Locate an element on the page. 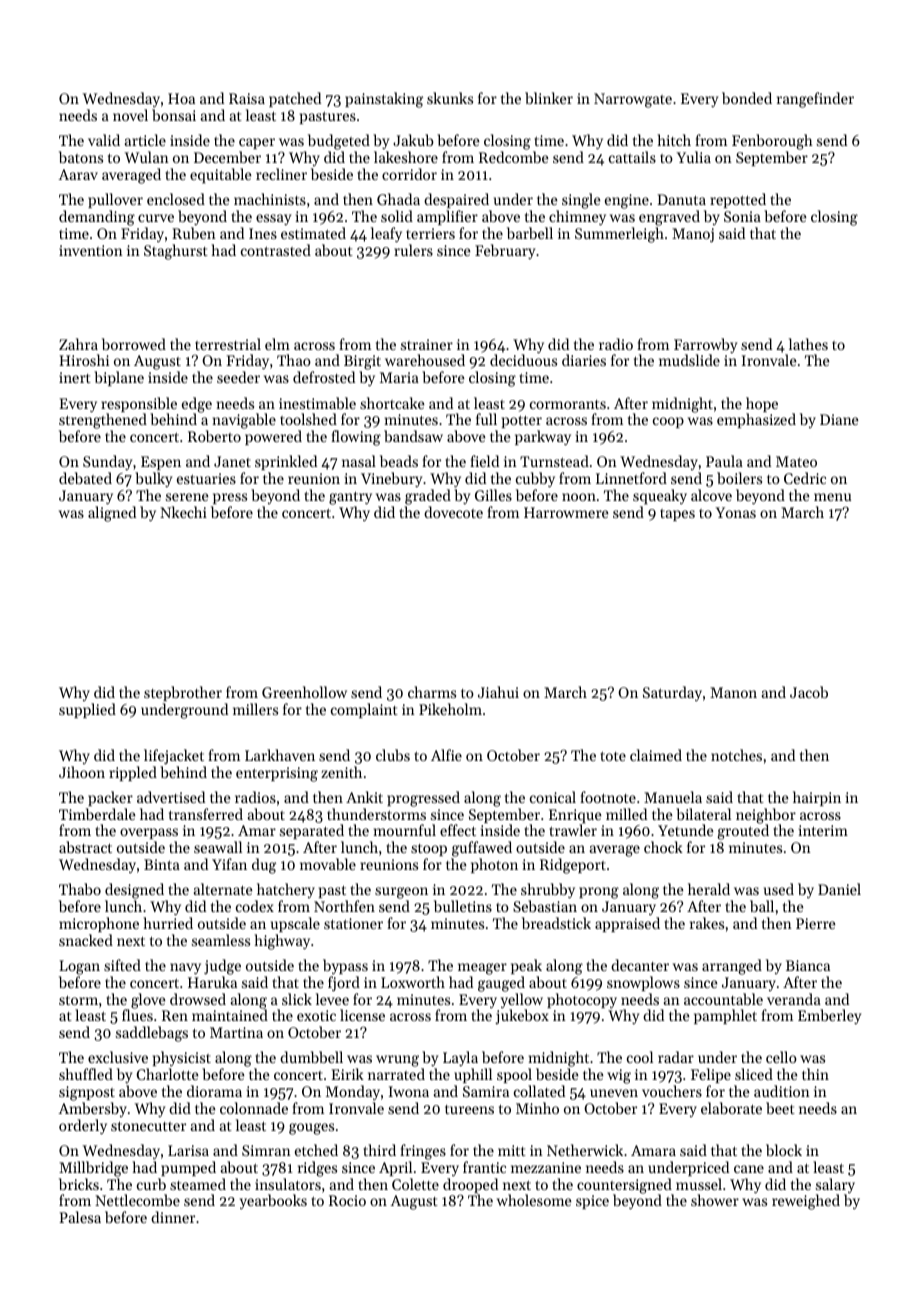  novel is located at coordinates (130, 115).
